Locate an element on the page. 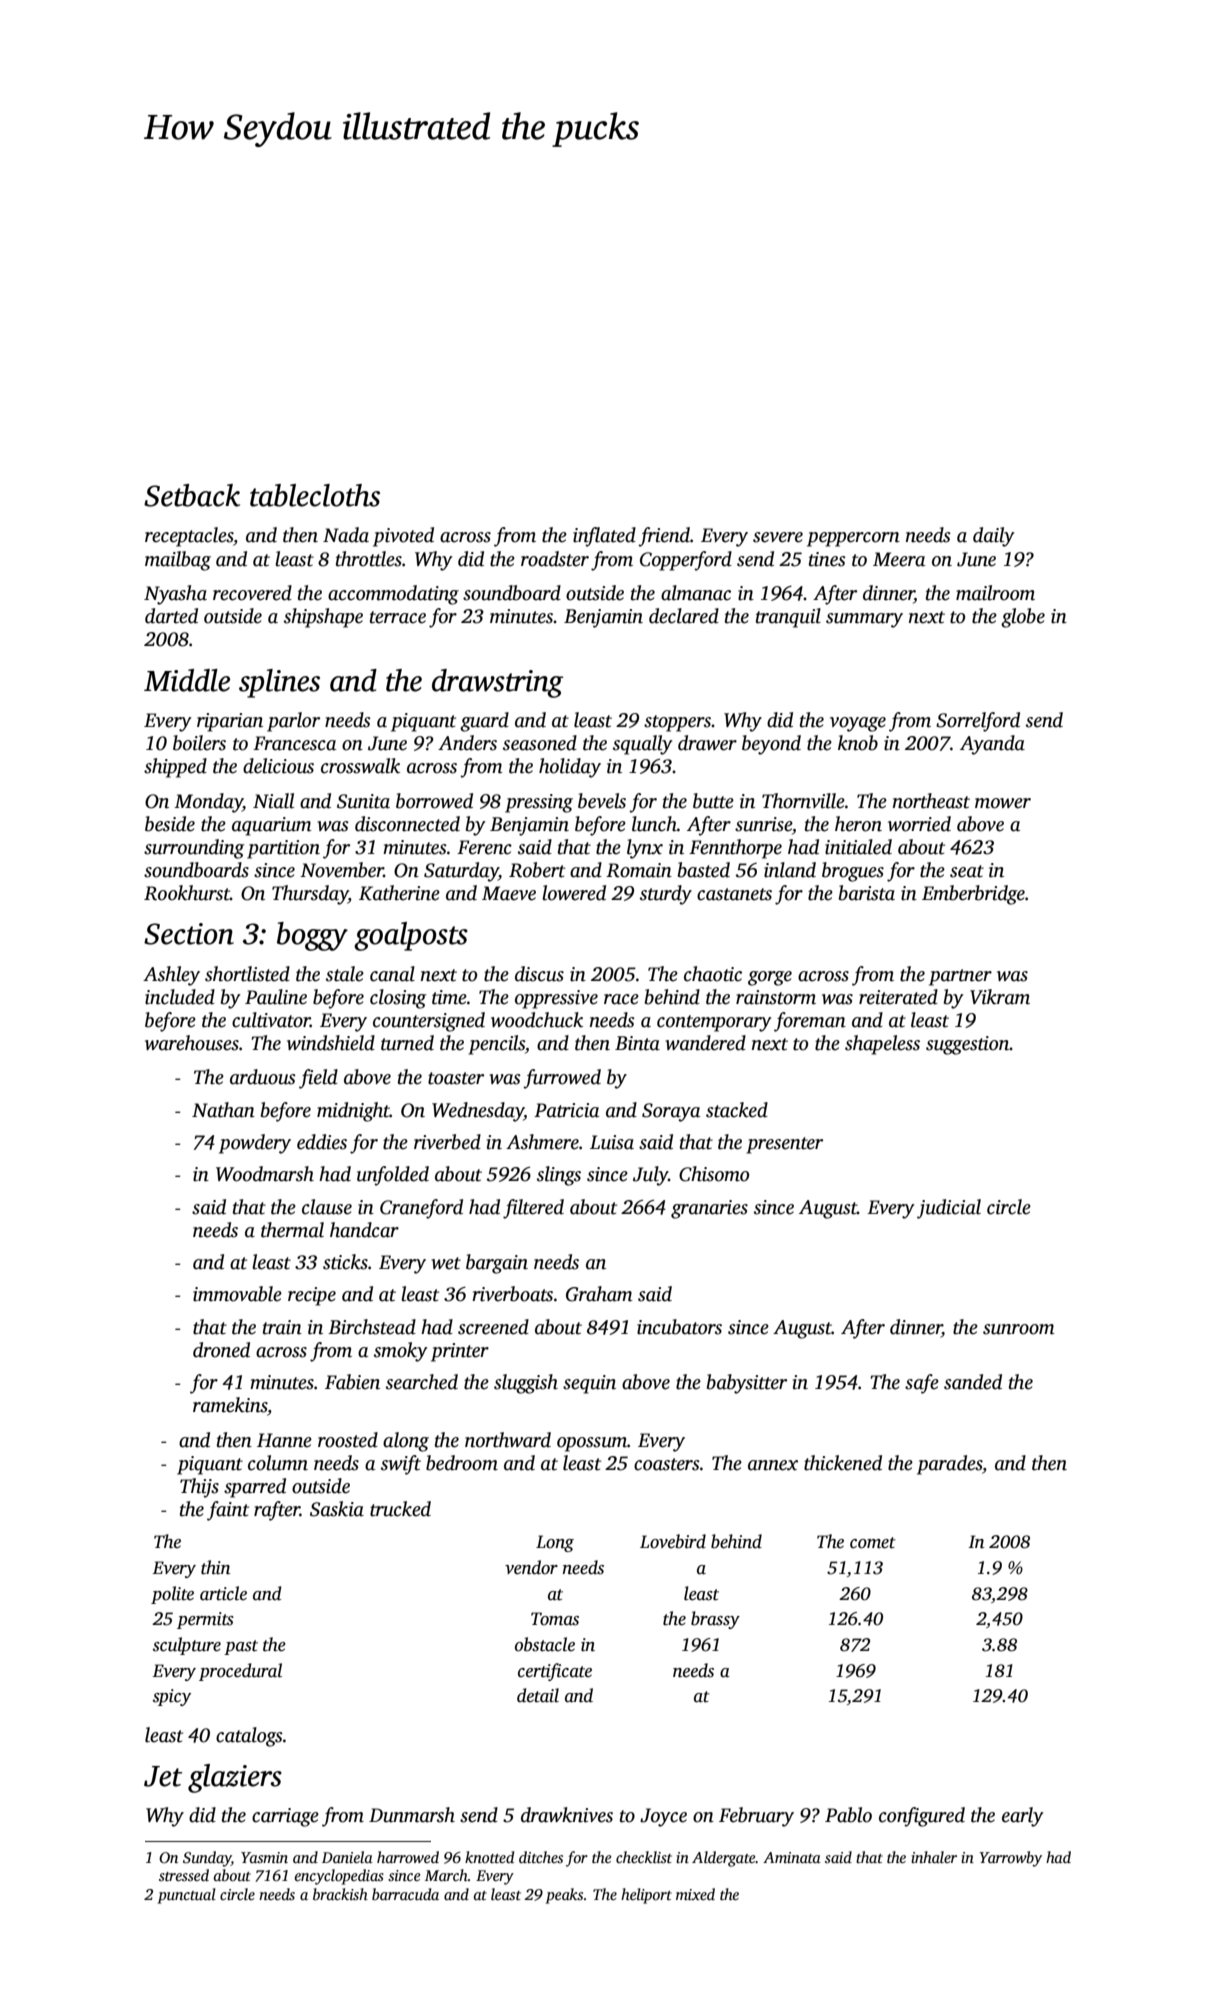 The height and width of the document is (2005, 1217). mower is located at coordinates (1003, 803).
